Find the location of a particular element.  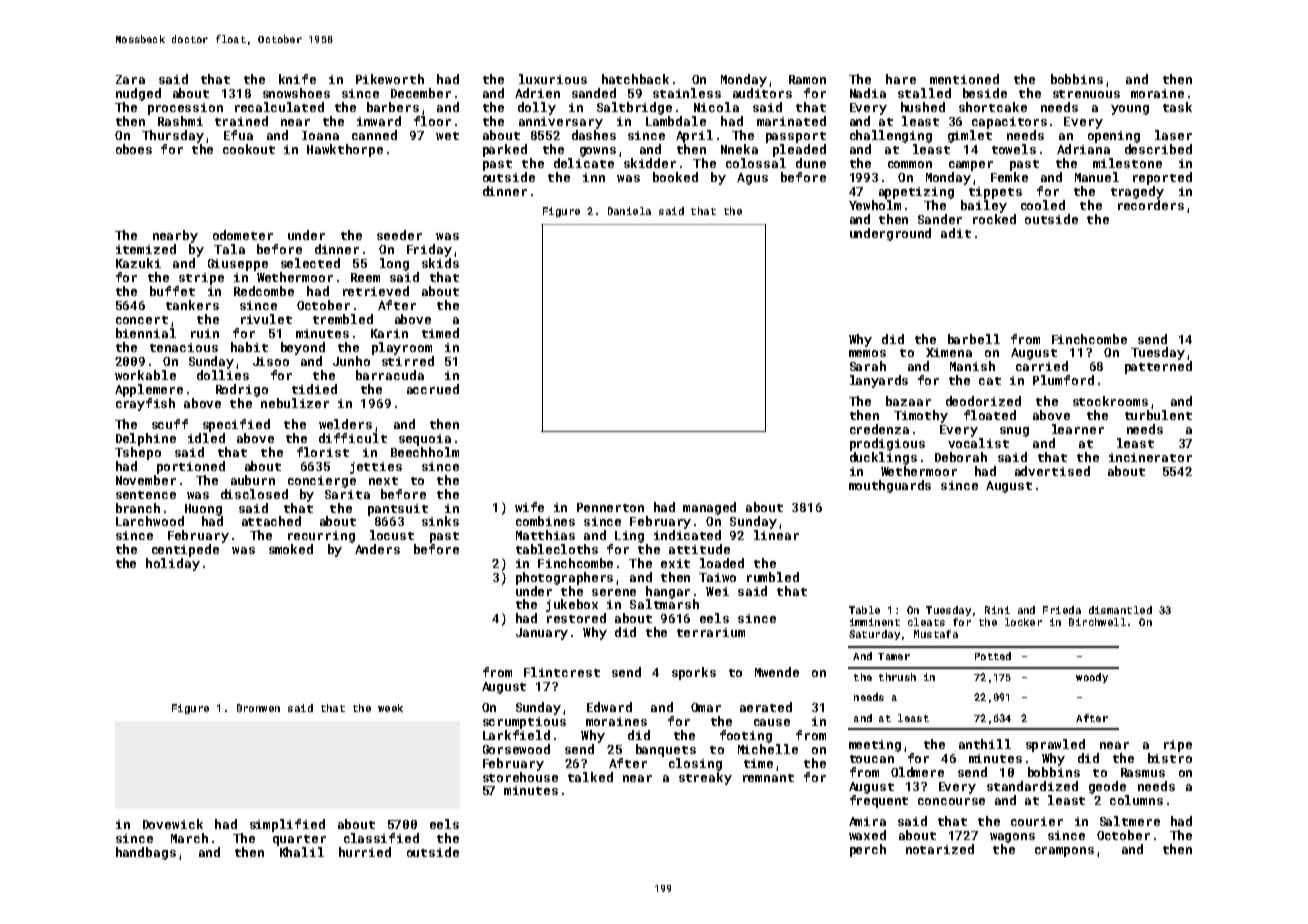

Michelle is located at coordinates (768, 749).
